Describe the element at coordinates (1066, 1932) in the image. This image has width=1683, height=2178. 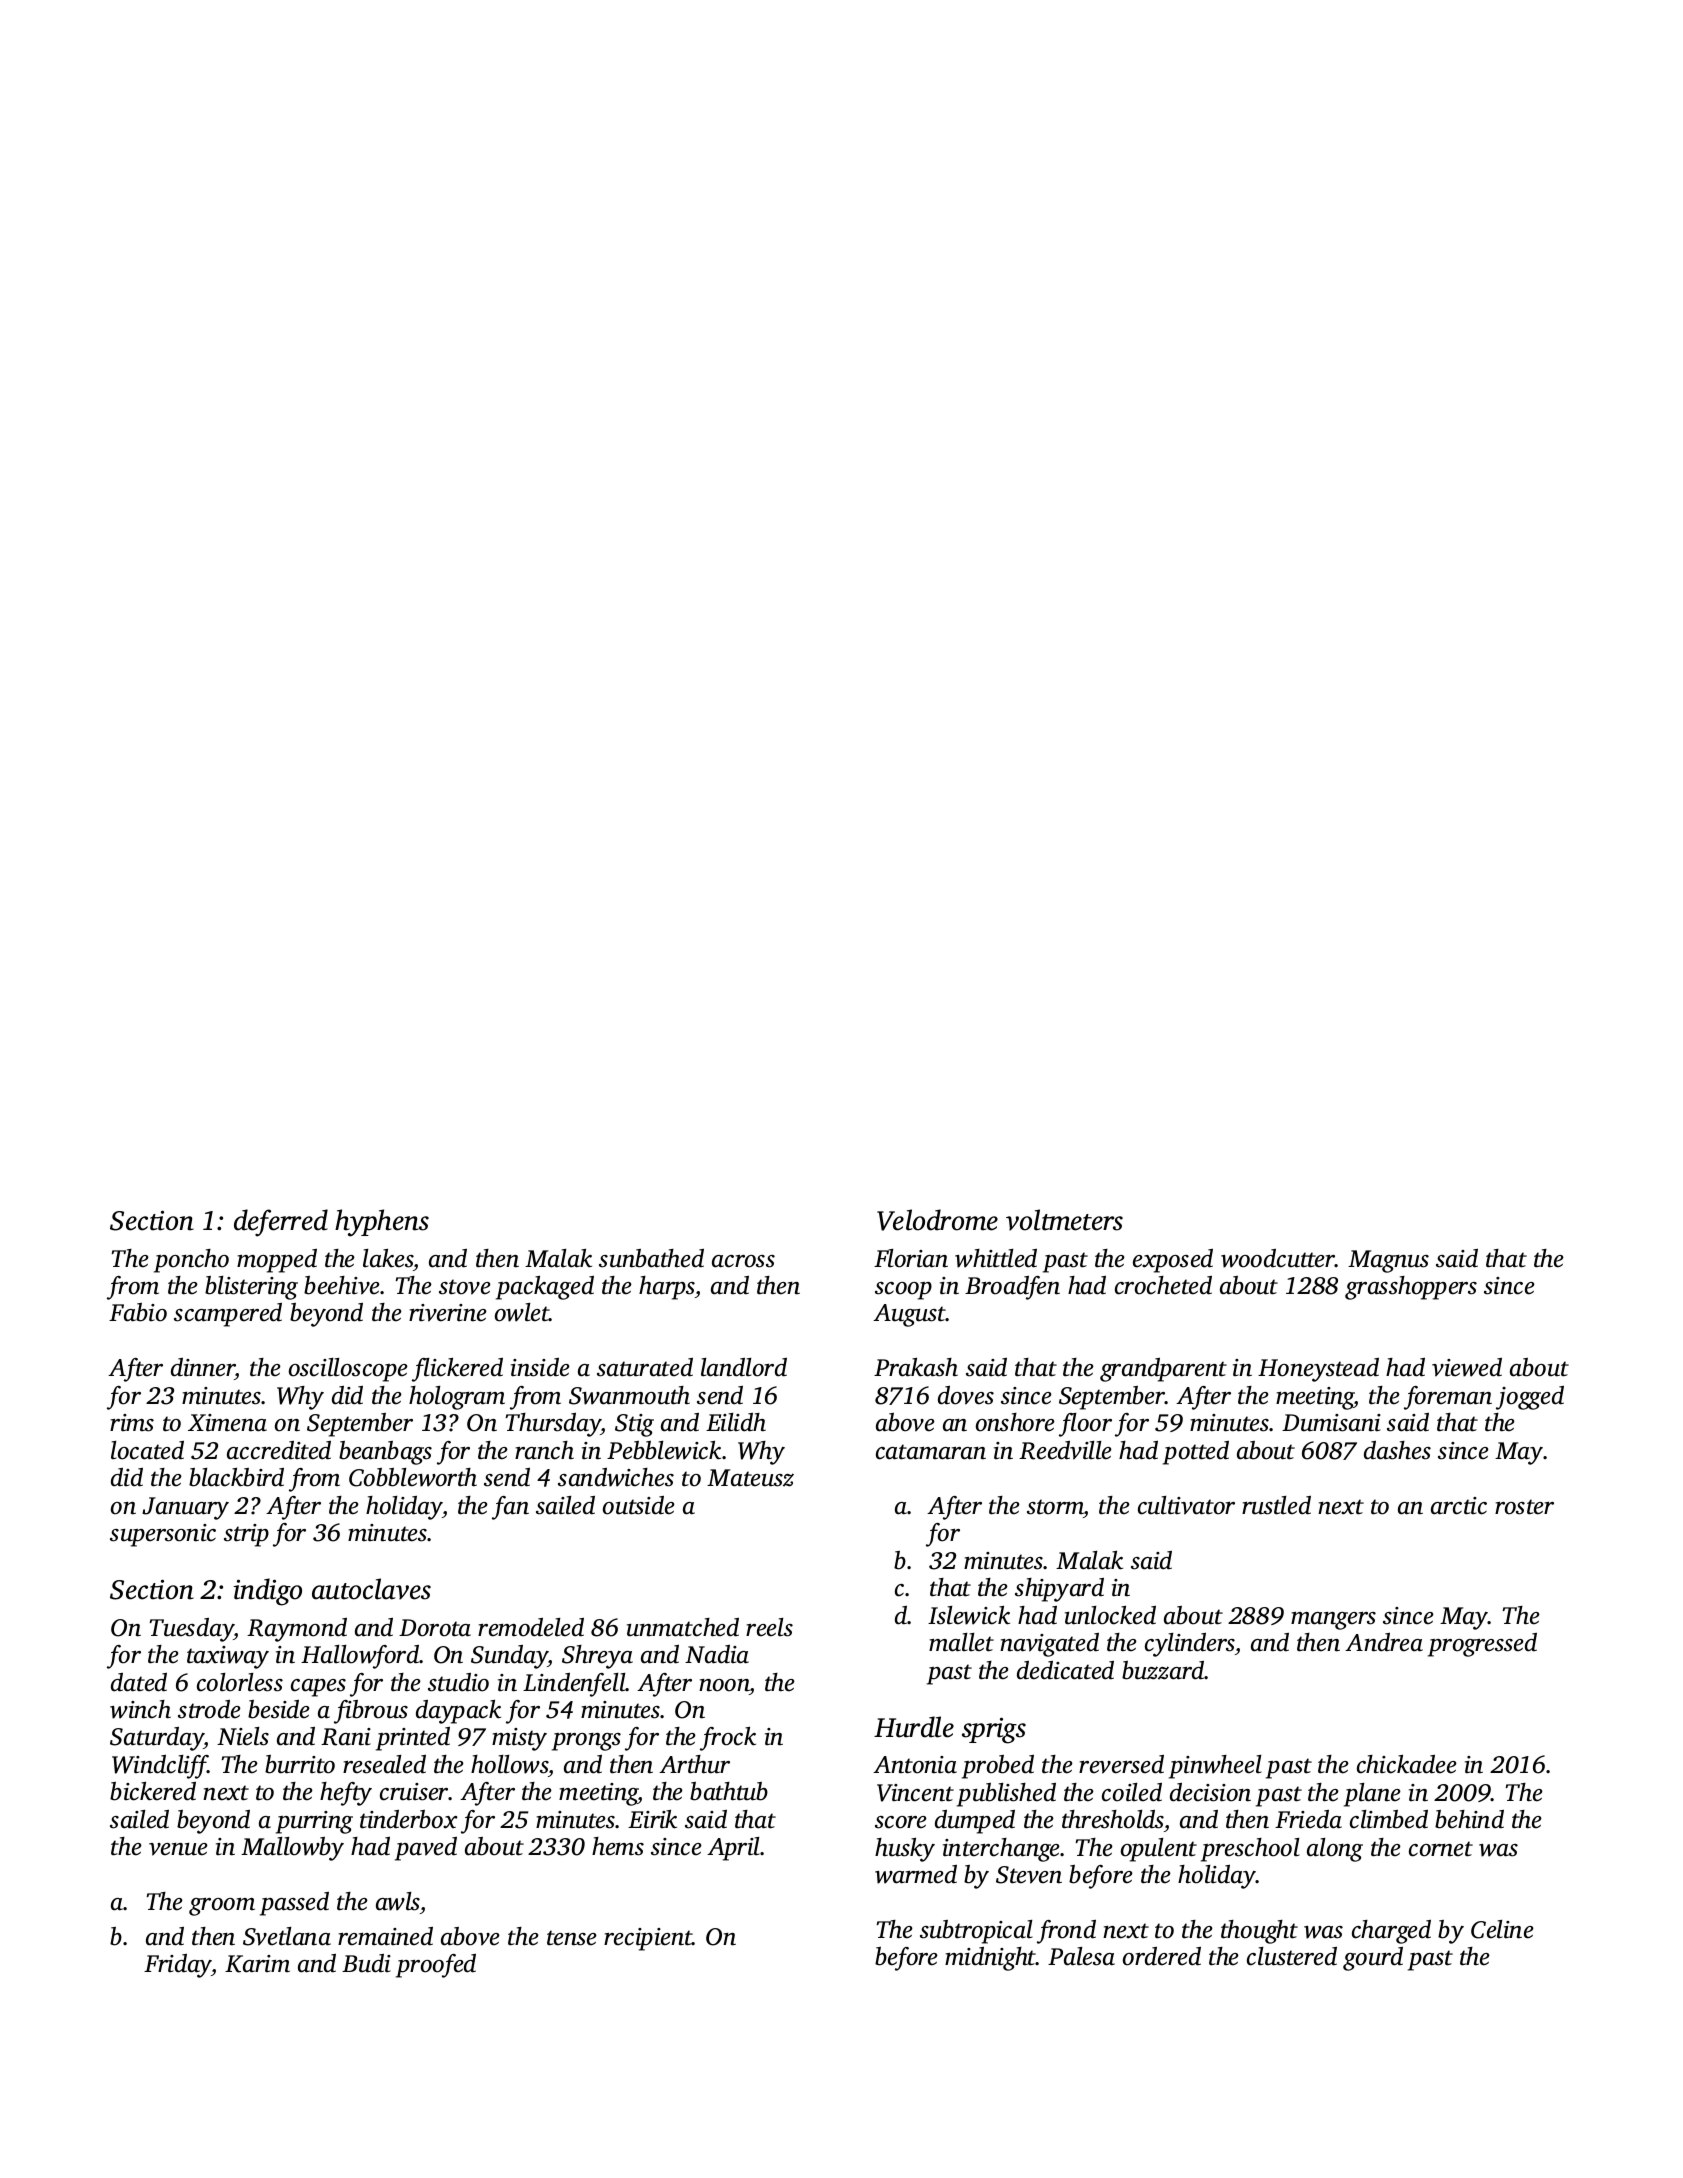
I see `frond` at that location.
